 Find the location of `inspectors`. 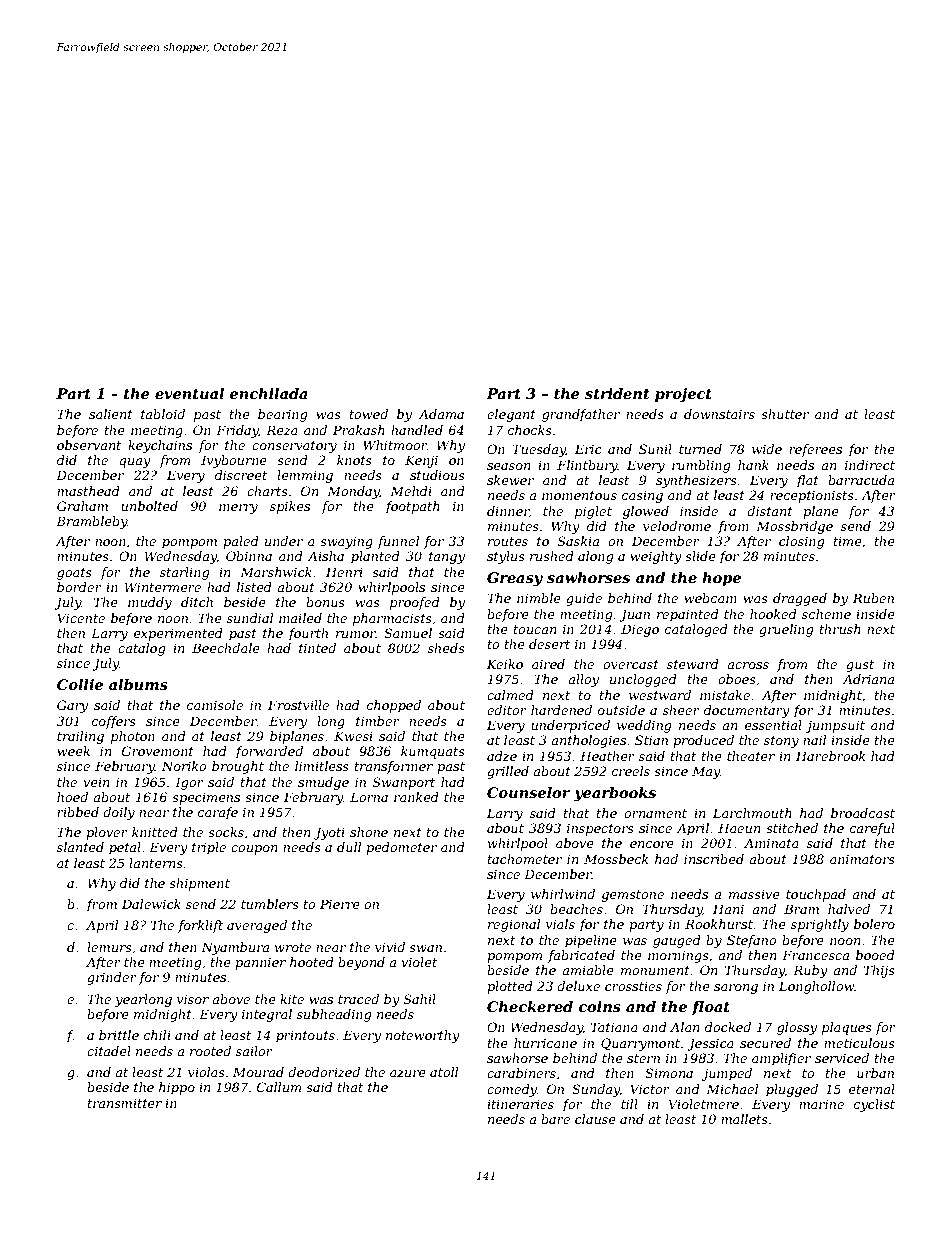

inspectors is located at coordinates (600, 829).
